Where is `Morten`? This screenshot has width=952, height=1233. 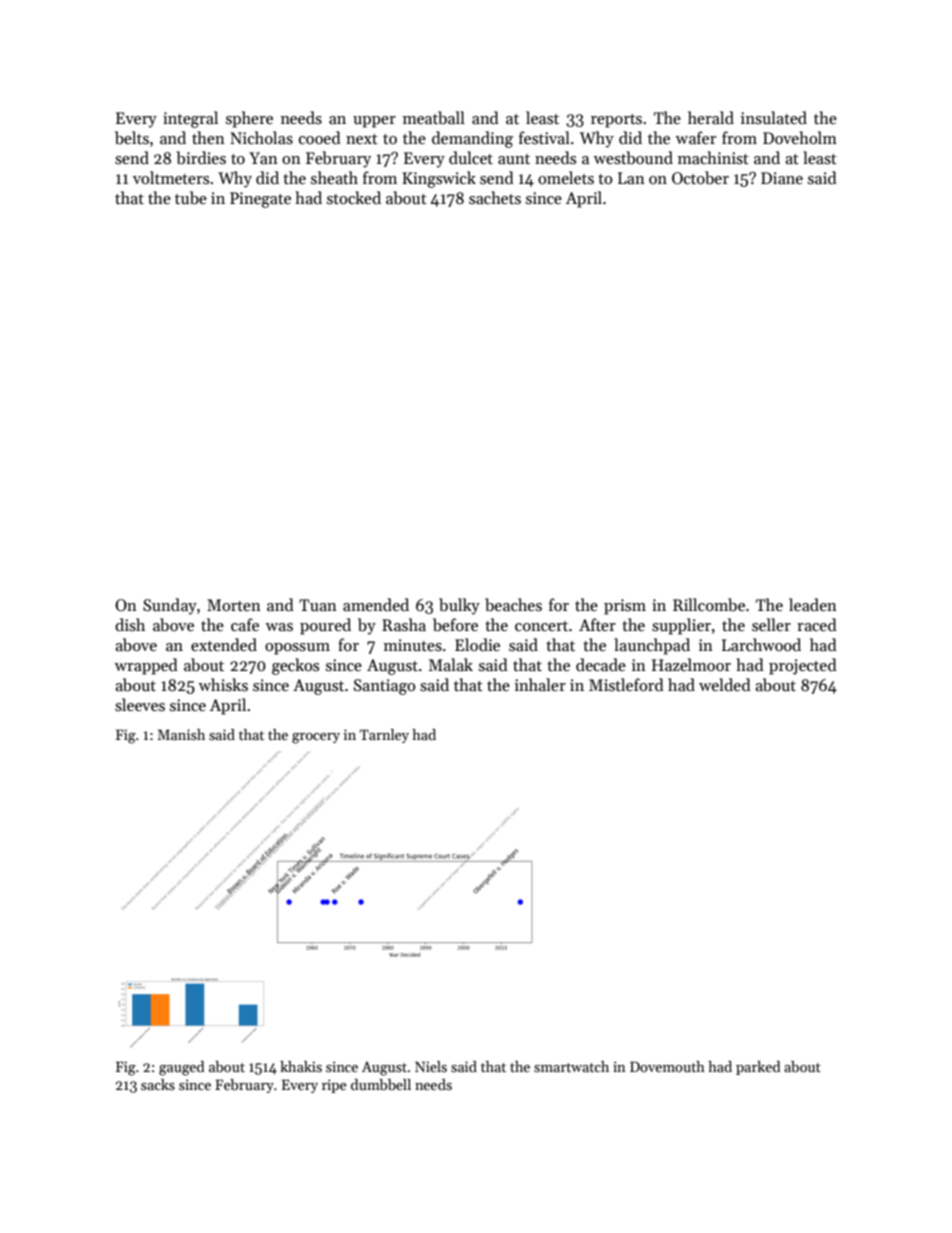
Morten is located at coordinates (234, 605).
